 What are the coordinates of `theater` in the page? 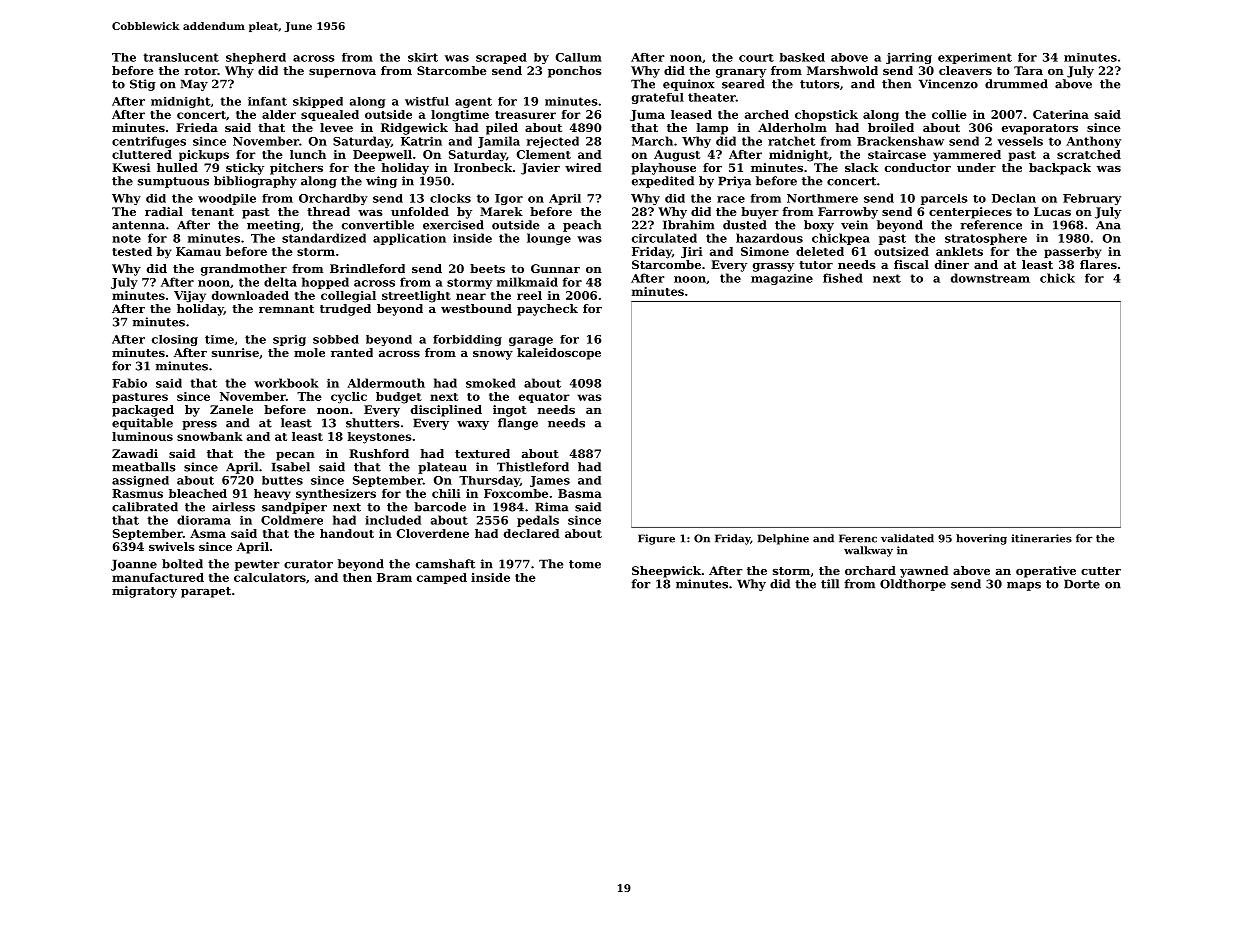 It's located at (712, 97).
